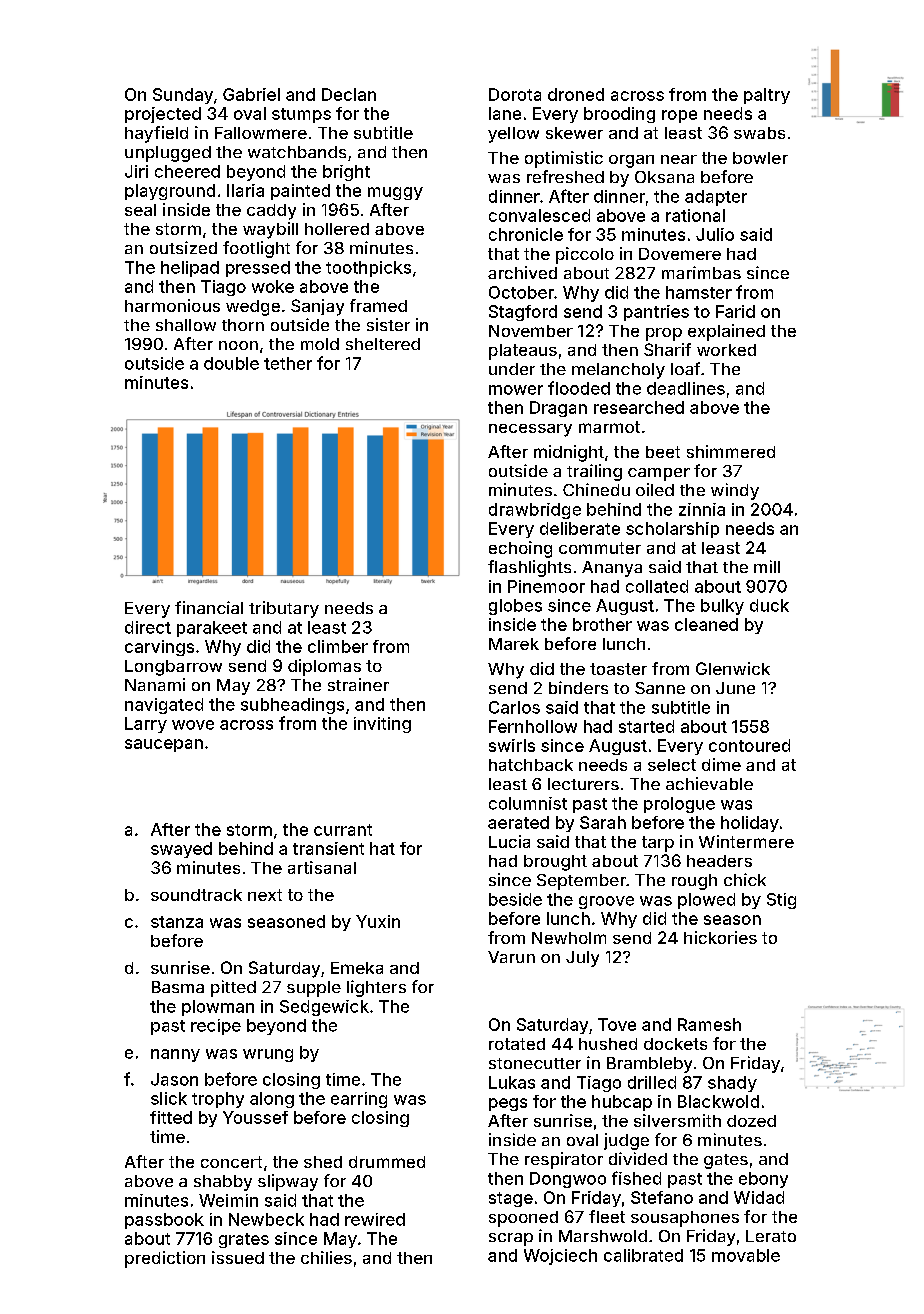  I want to click on lecturers, so click(583, 784).
